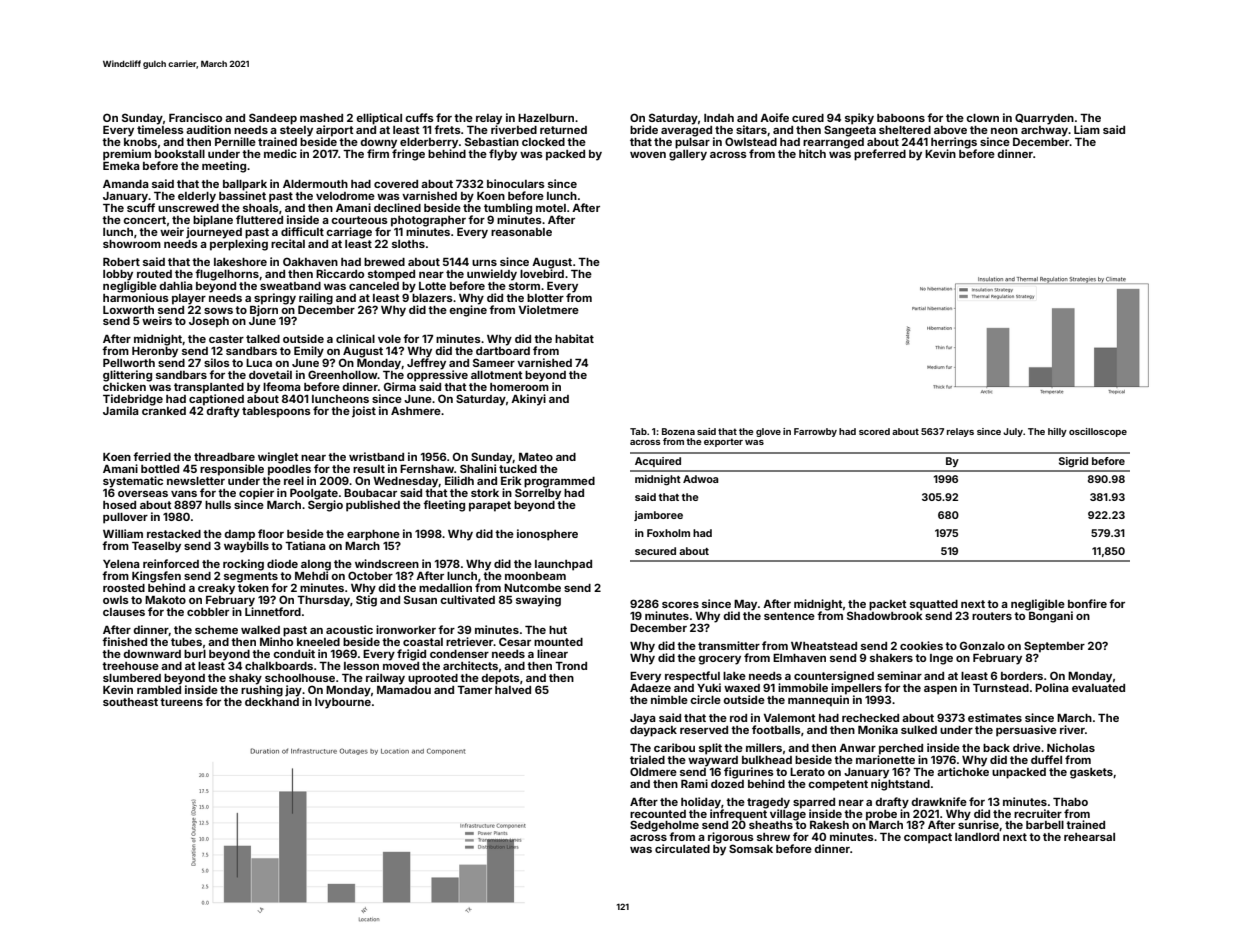  I want to click on circulated, so click(682, 848).
